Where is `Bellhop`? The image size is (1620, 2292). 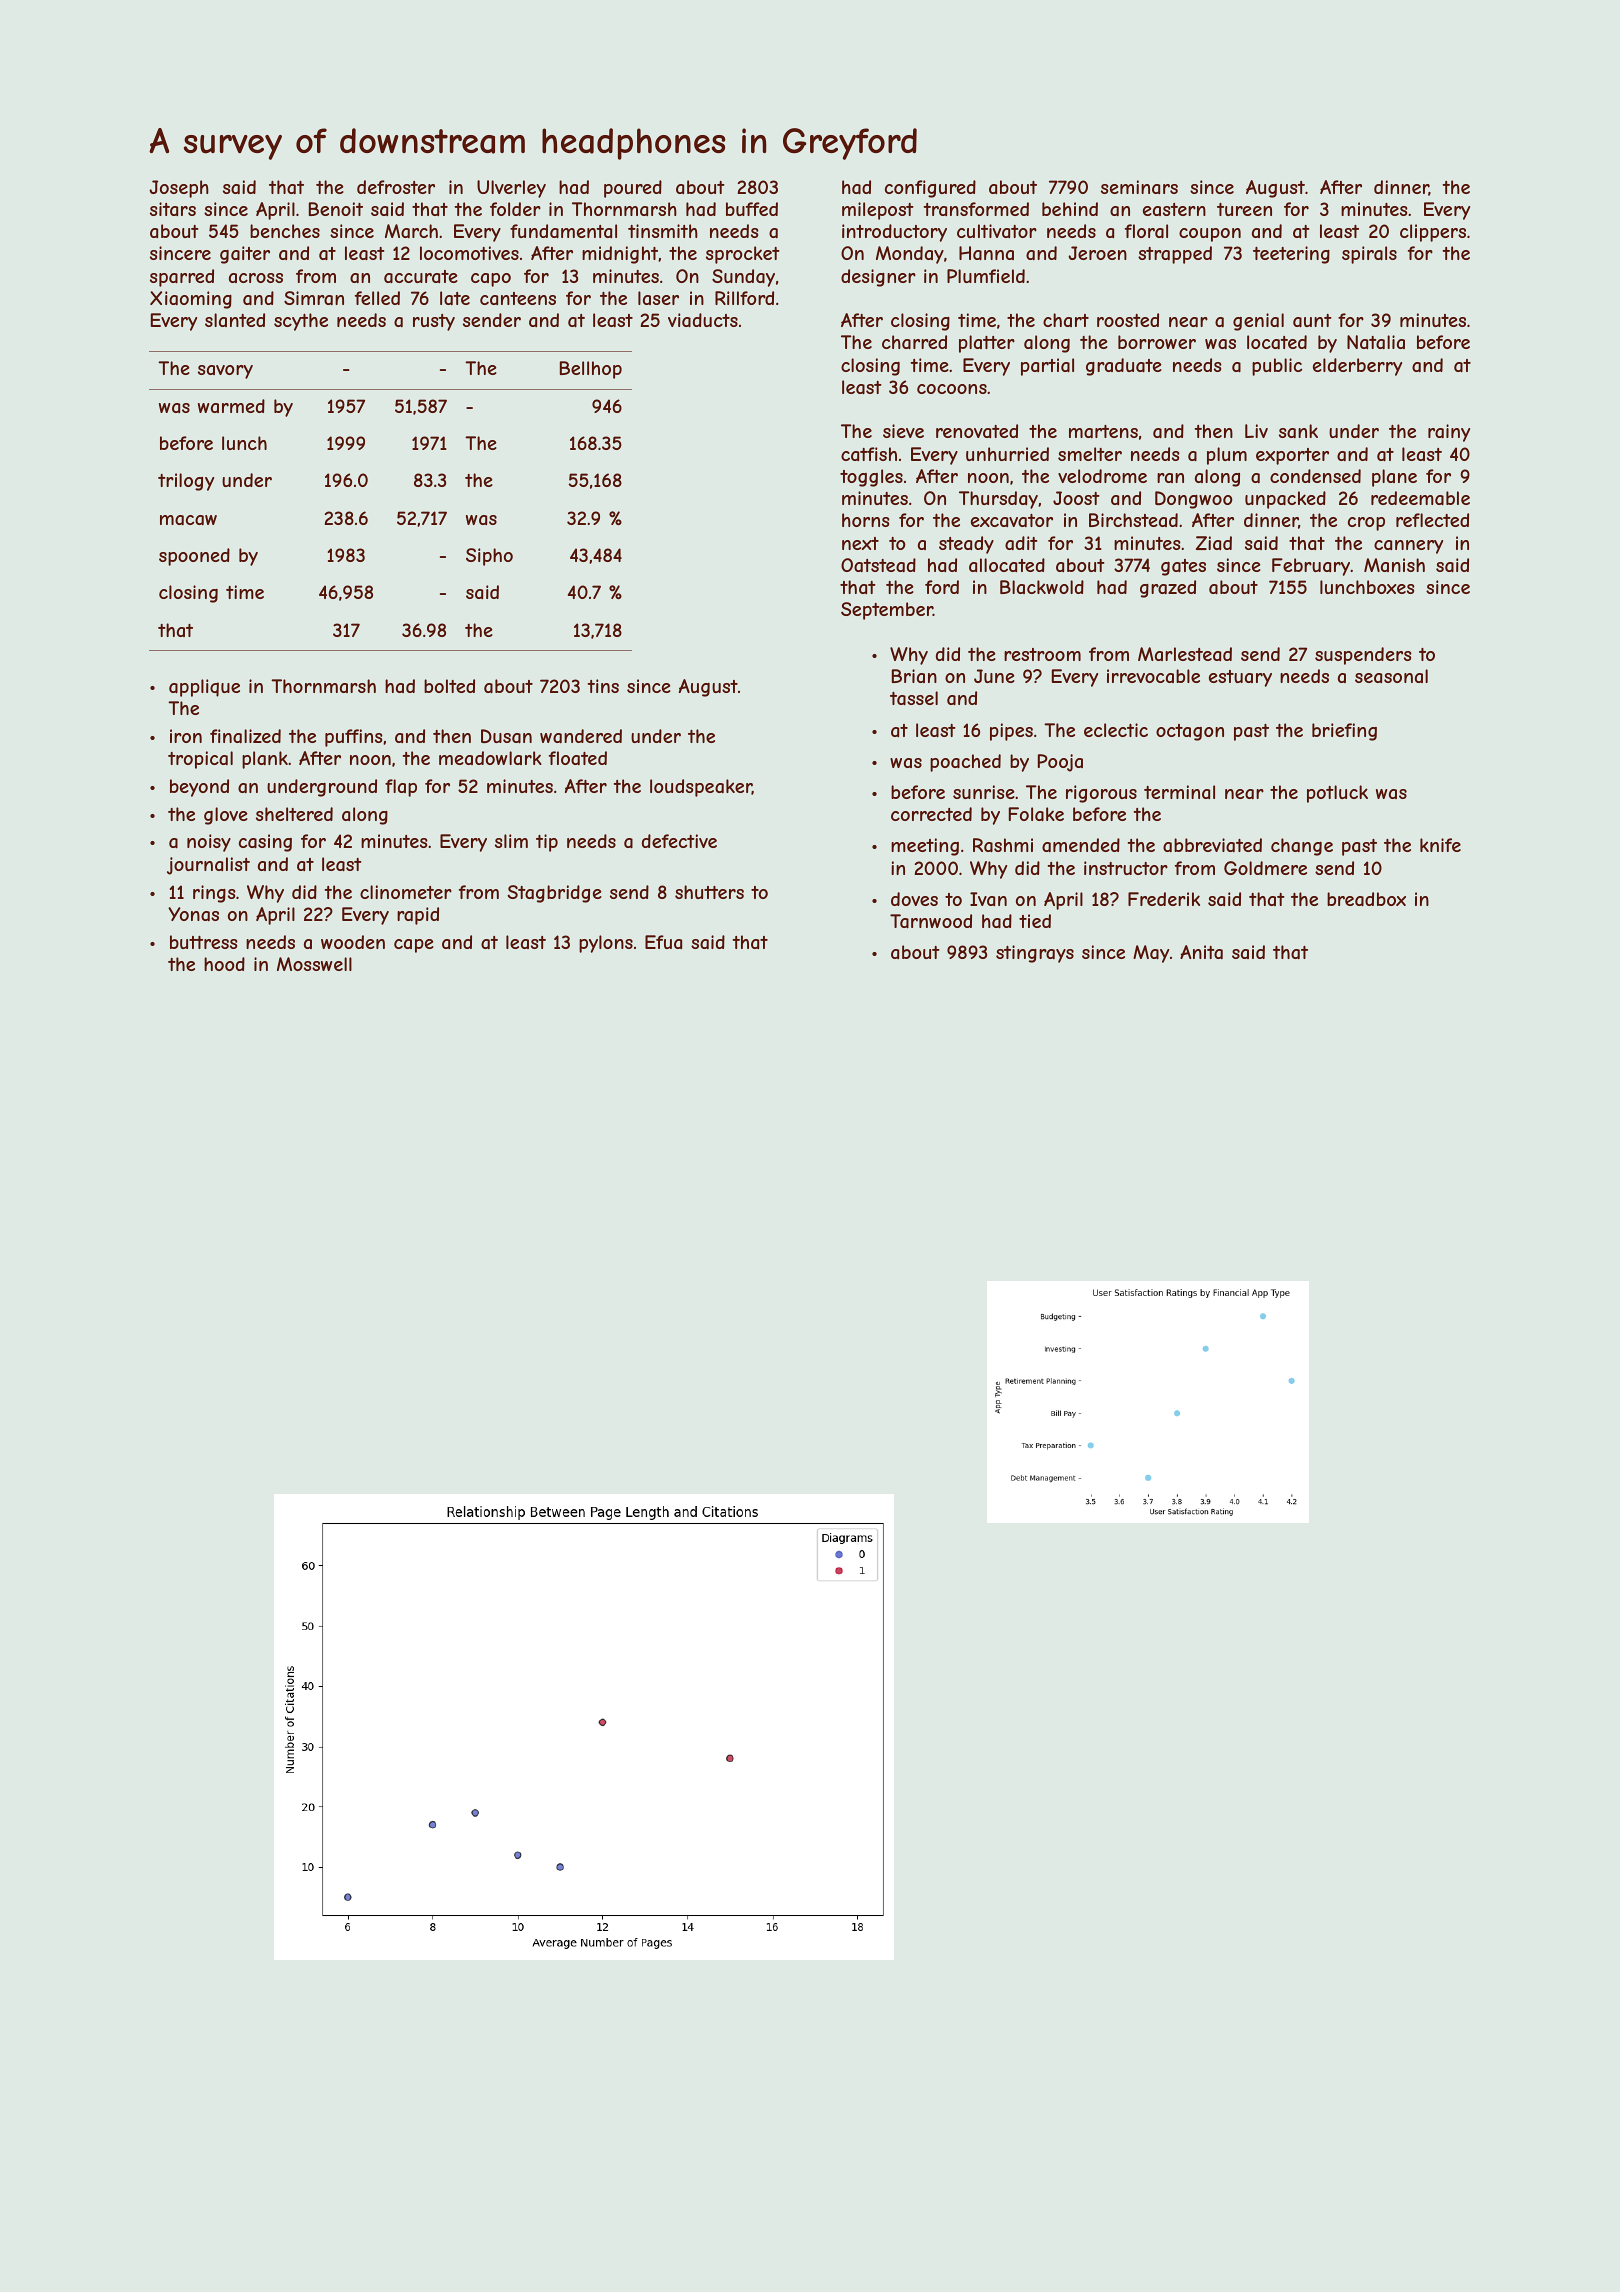 Bellhop is located at coordinates (591, 370).
